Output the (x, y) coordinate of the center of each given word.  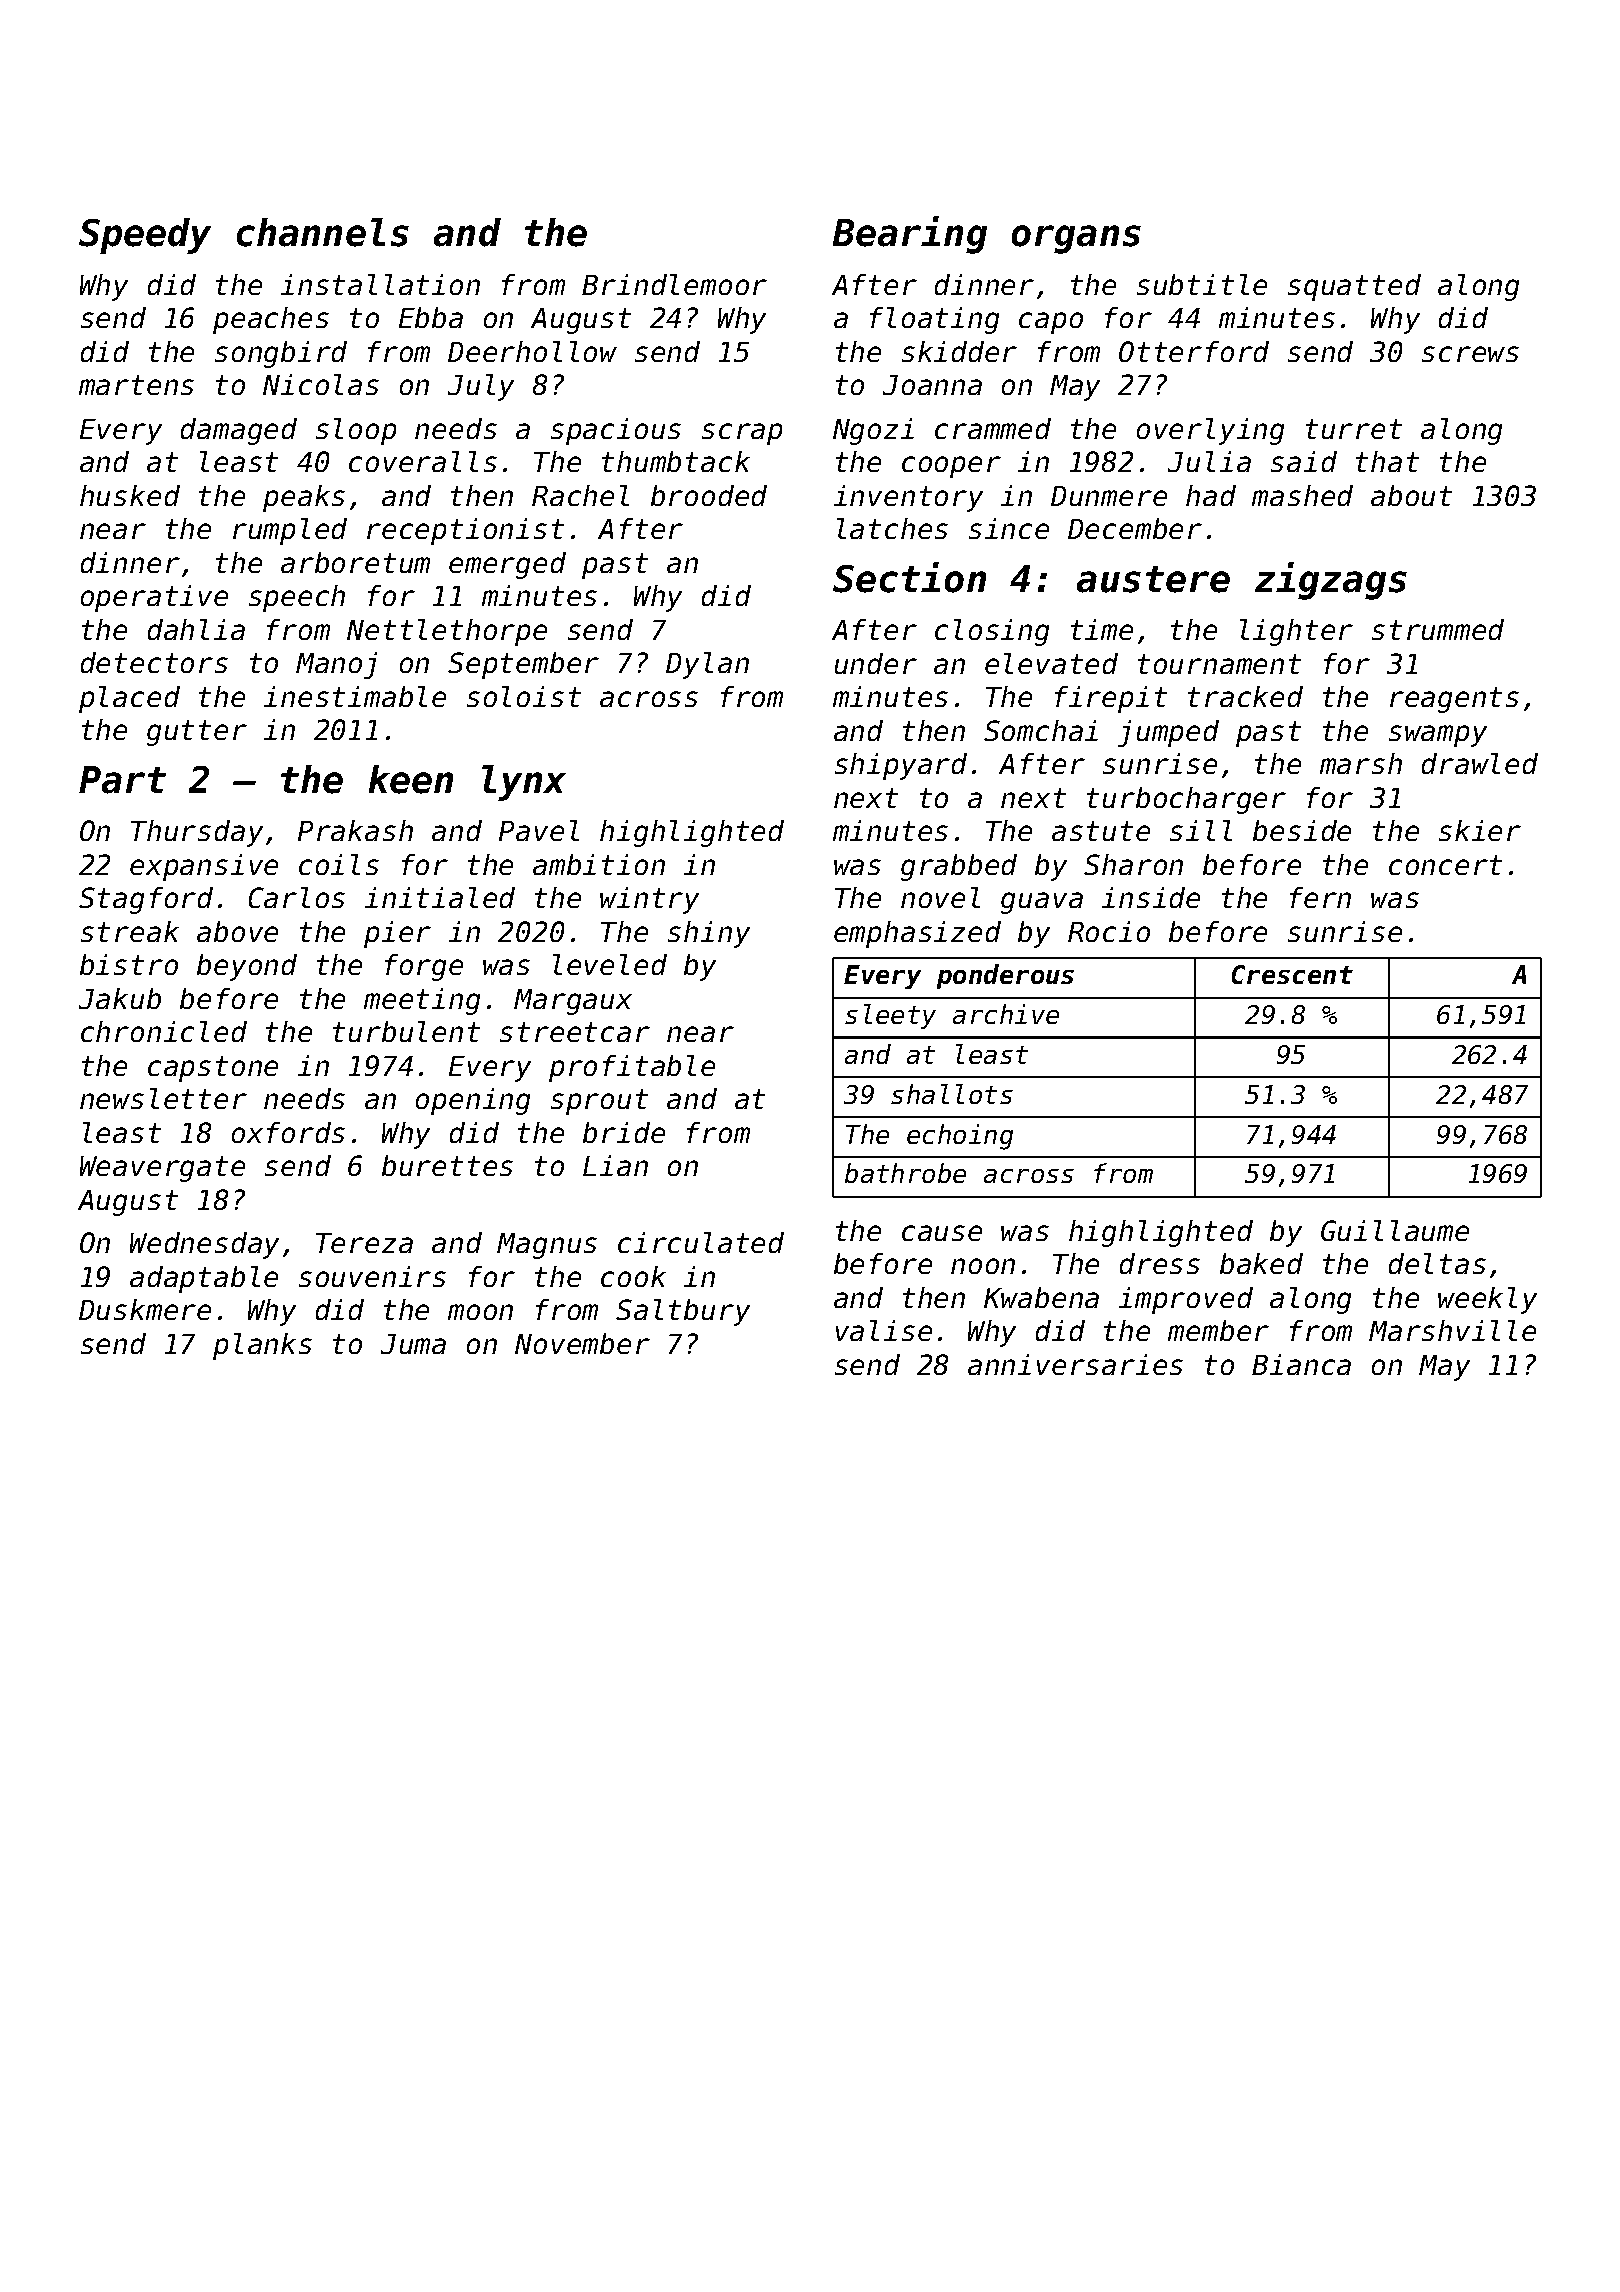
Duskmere (145, 1309)
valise (884, 1330)
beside (1302, 830)
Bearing (910, 235)
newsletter (163, 1098)
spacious (616, 431)
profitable (632, 1068)
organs (1076, 239)
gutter (197, 733)
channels (323, 232)
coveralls (423, 461)
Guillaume (1395, 1230)
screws (1470, 354)
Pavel (539, 830)
